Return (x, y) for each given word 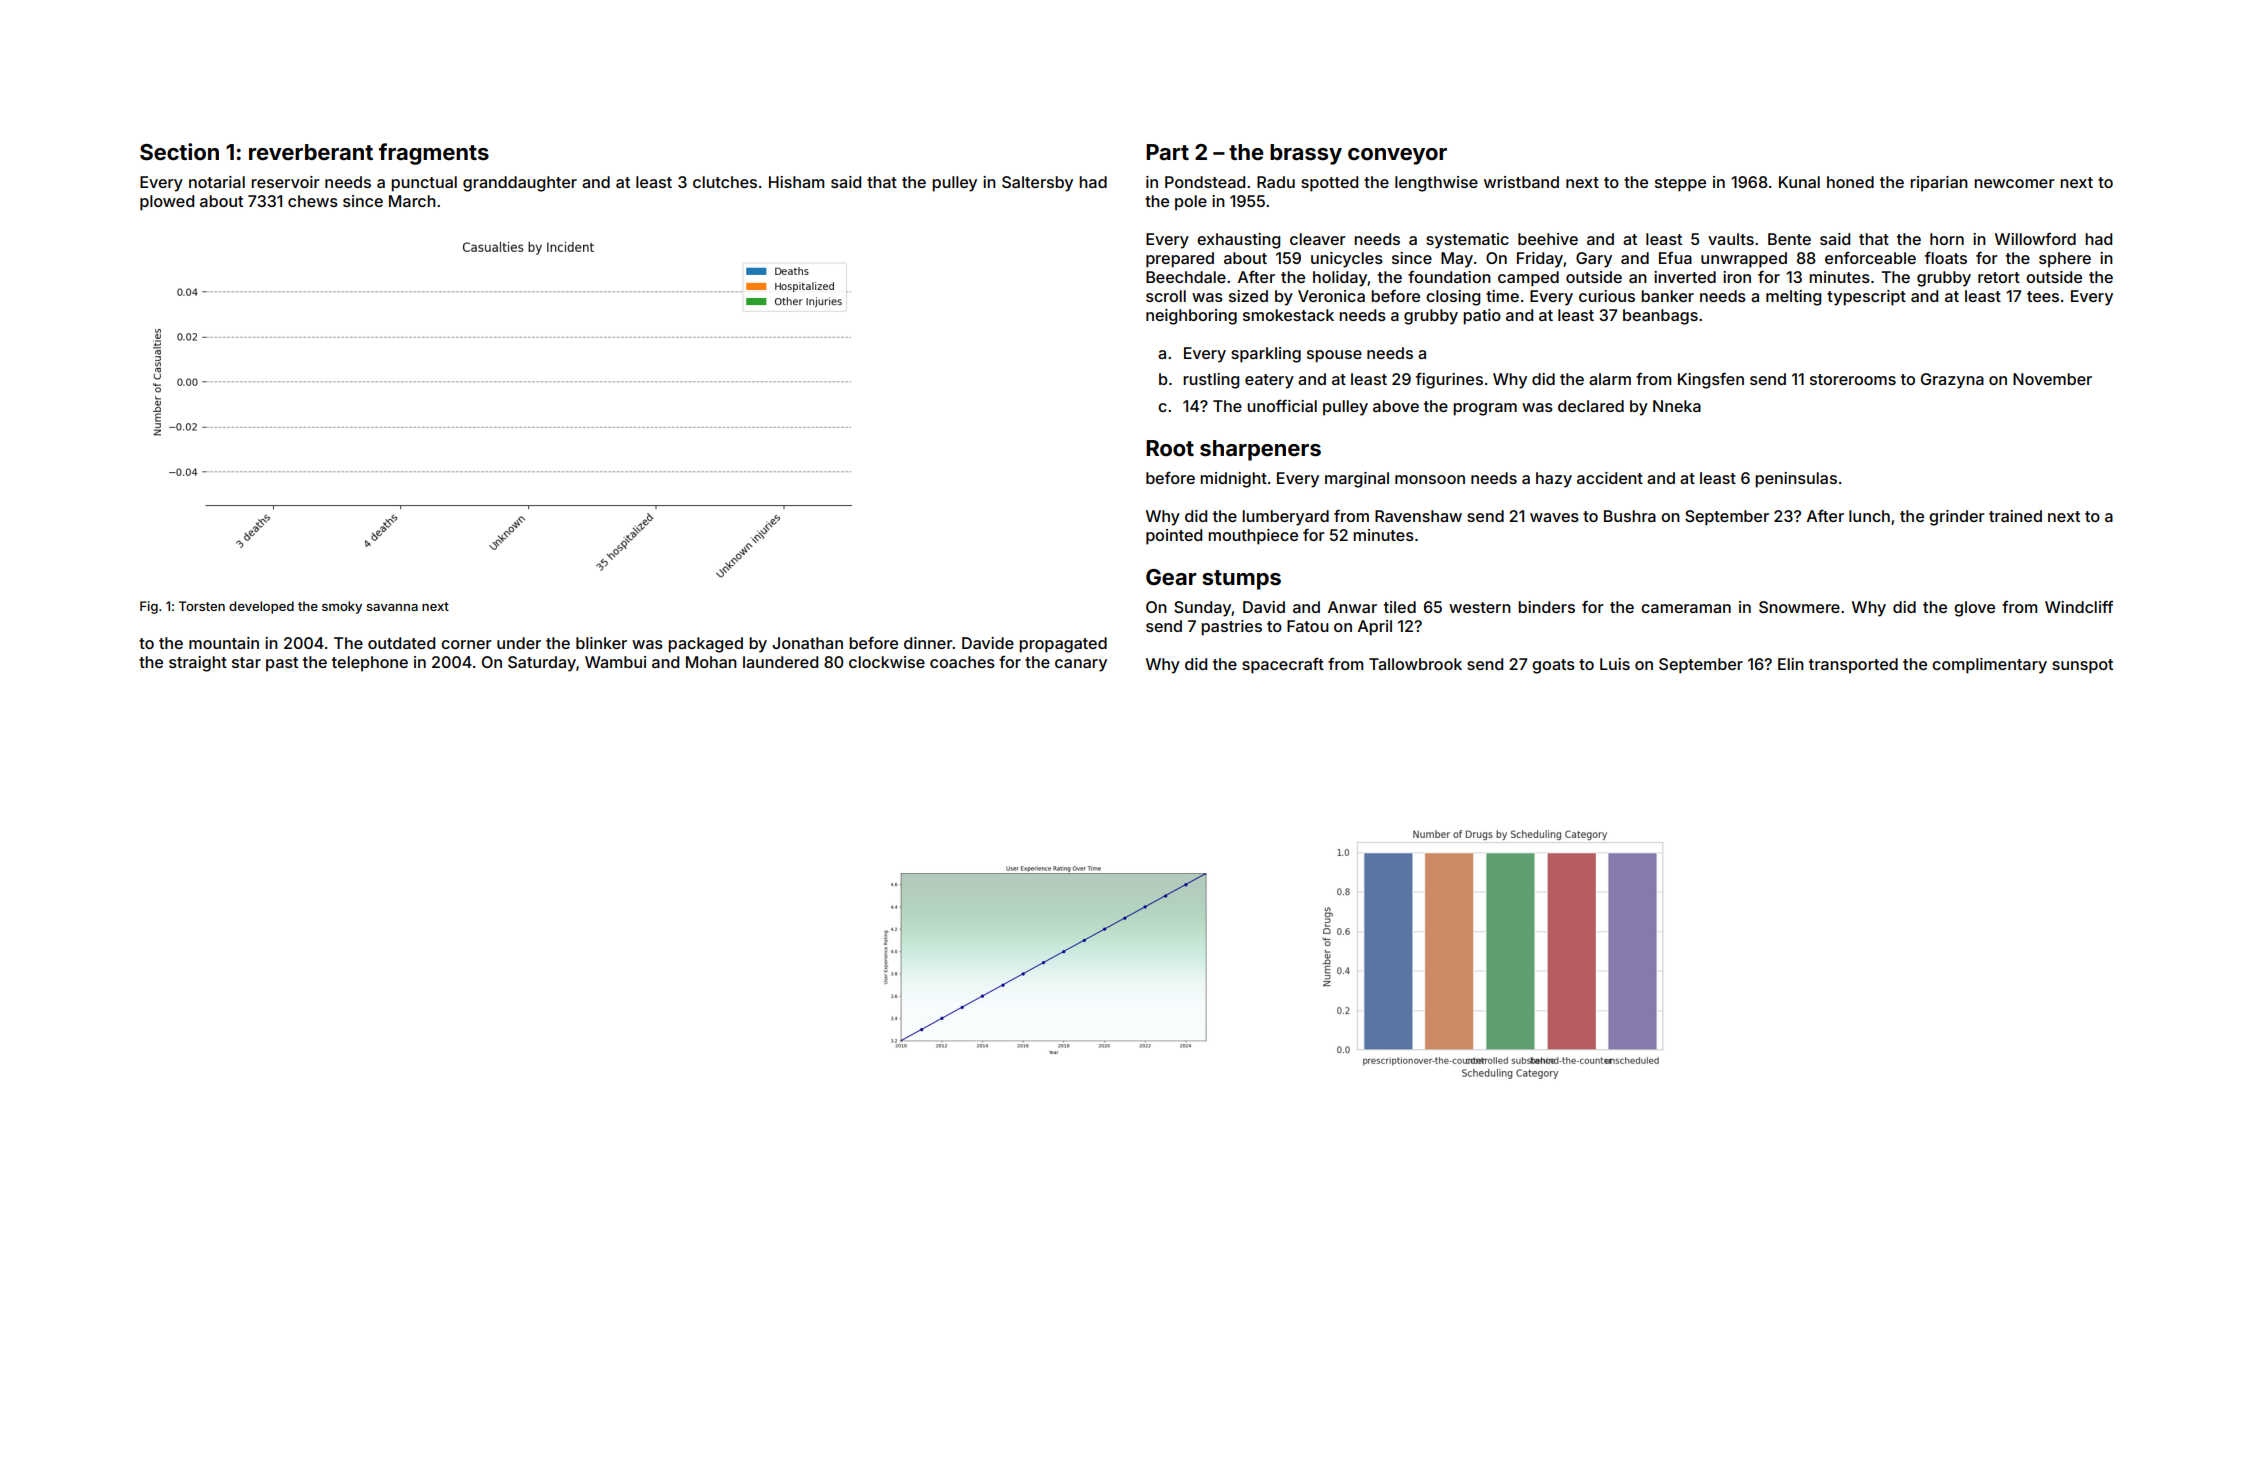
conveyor (1397, 156)
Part (1167, 152)
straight (198, 664)
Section (179, 152)
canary (1081, 665)
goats (1553, 666)
